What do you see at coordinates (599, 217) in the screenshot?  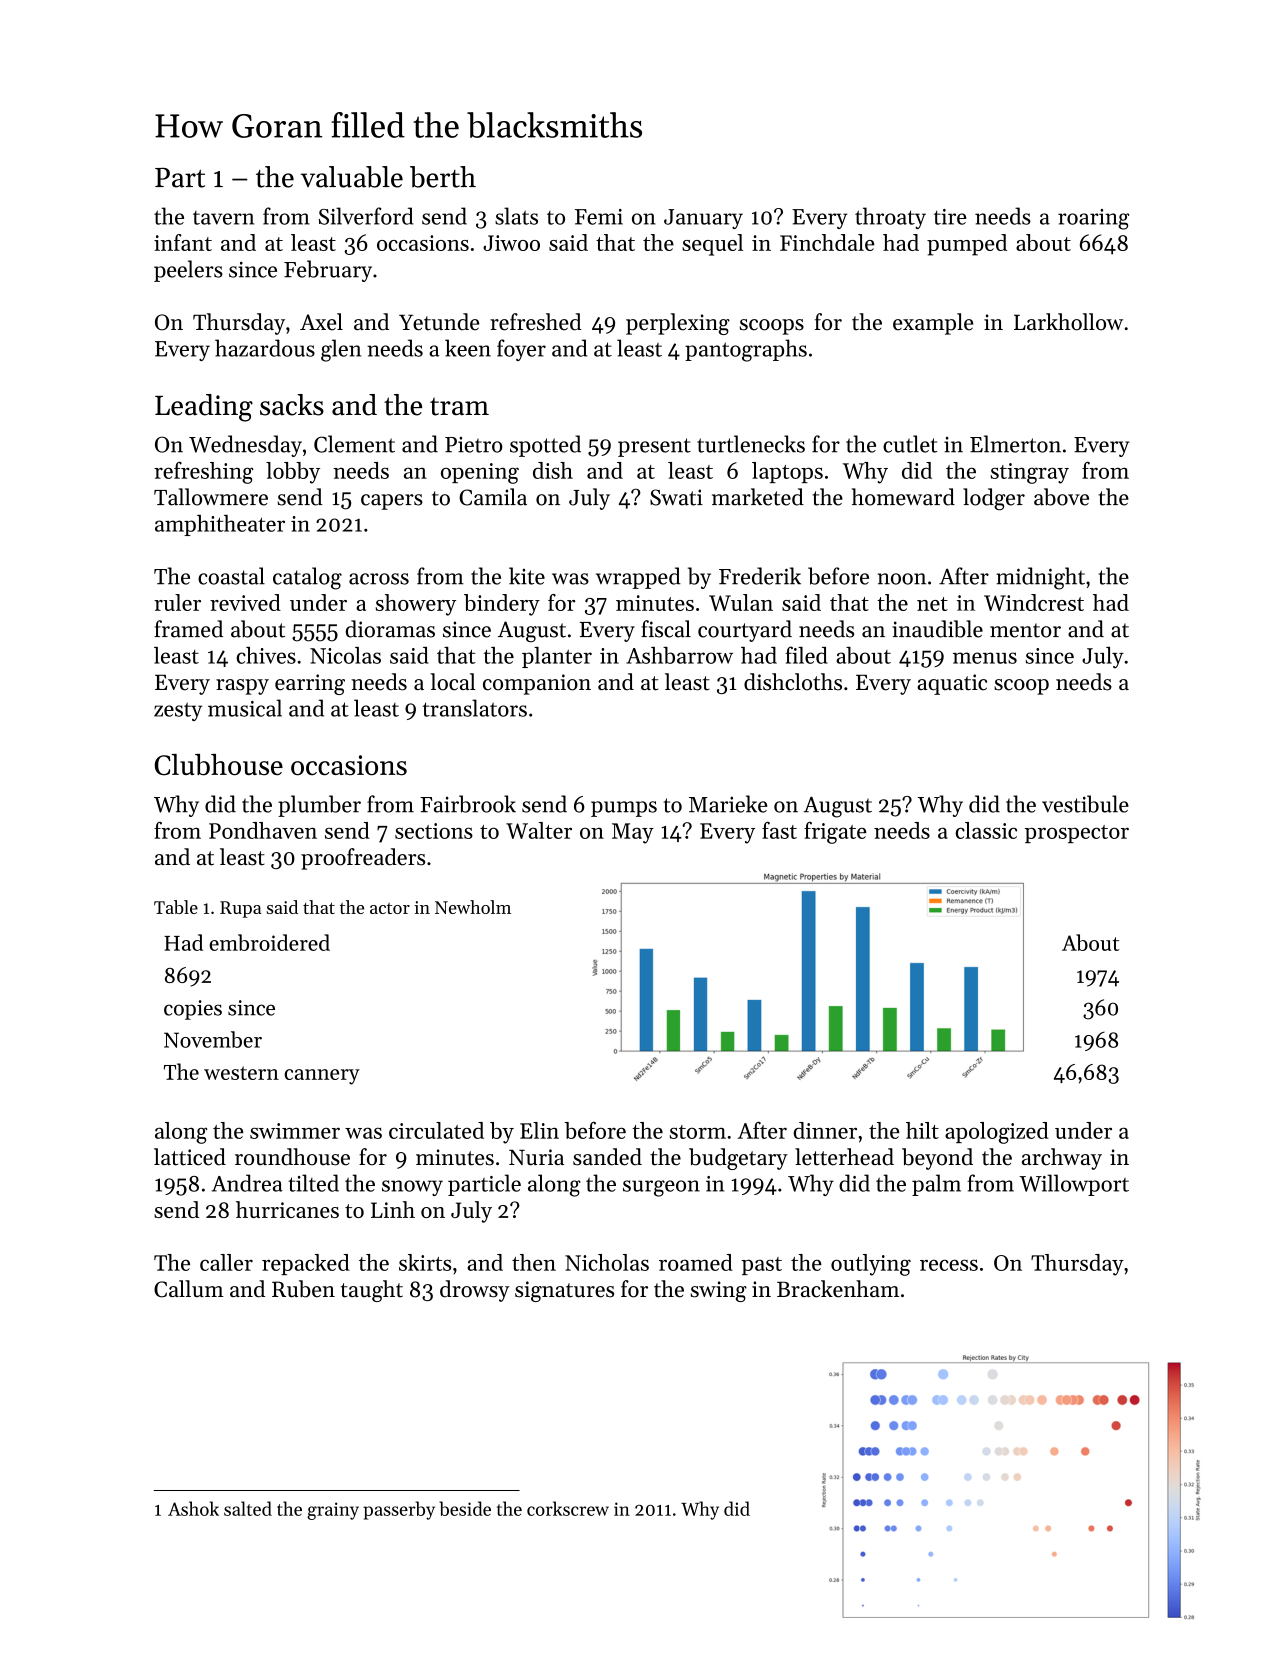 I see `Femi` at bounding box center [599, 217].
